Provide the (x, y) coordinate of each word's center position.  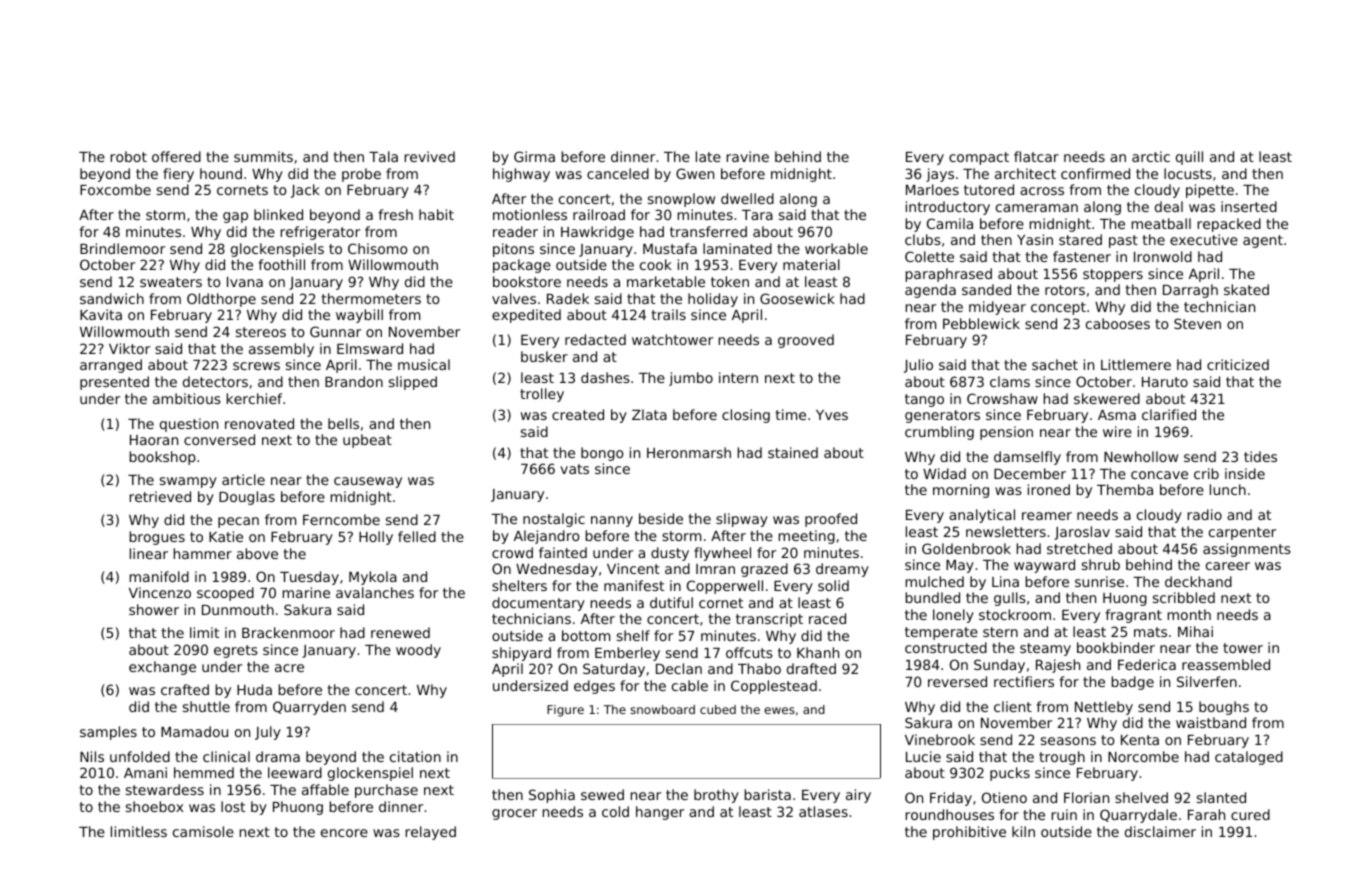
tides (1260, 456)
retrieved (160, 496)
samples (108, 733)
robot (129, 156)
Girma (534, 156)
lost (233, 806)
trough (1062, 758)
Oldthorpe (221, 300)
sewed (602, 794)
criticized (1238, 364)
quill (1189, 158)
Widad (944, 473)
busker (544, 356)
